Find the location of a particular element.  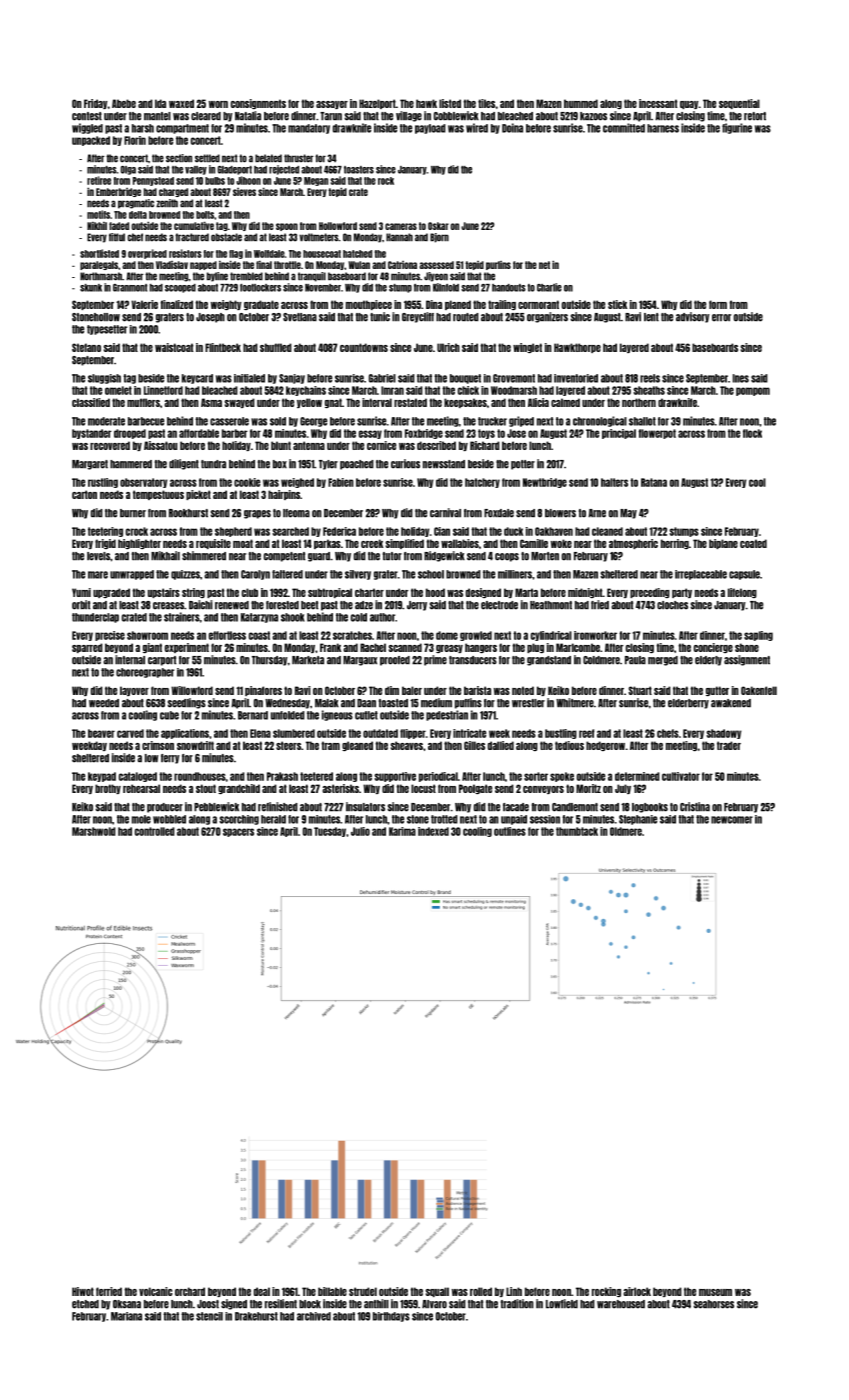

Moritz is located at coordinates (588, 788).
